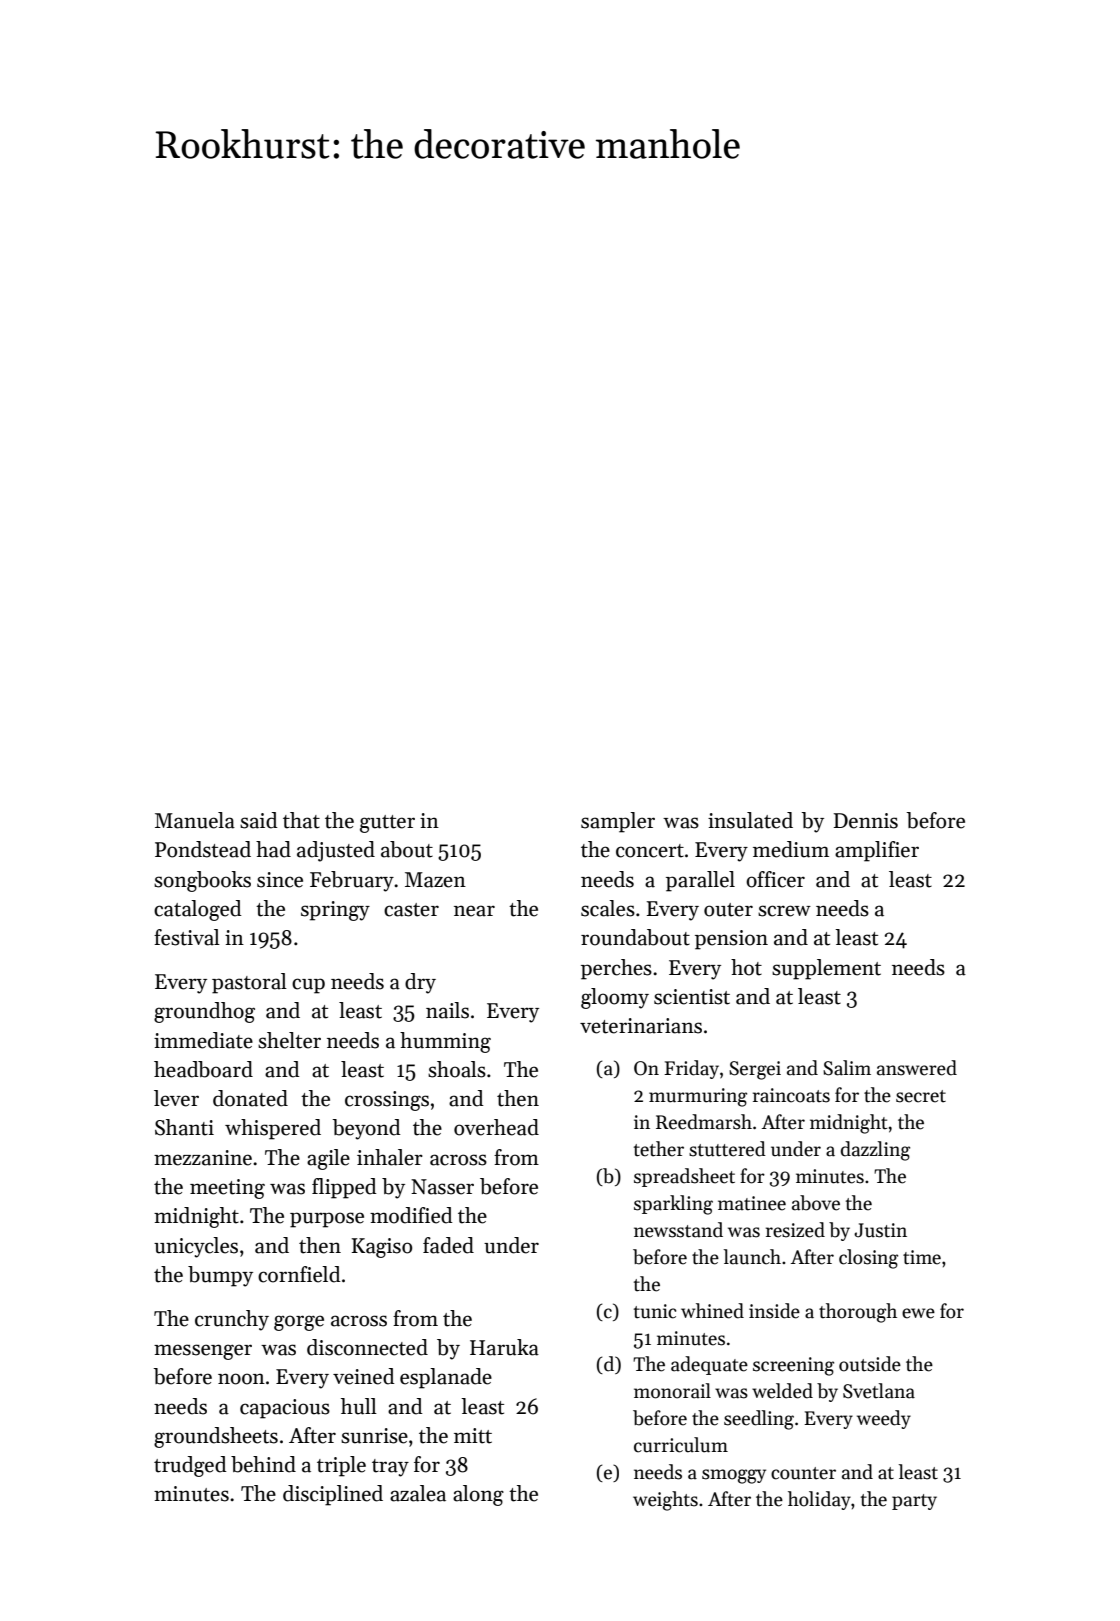 This page has height=1621, width=1120. What do you see at coordinates (195, 820) in the page?
I see `Manuela` at bounding box center [195, 820].
